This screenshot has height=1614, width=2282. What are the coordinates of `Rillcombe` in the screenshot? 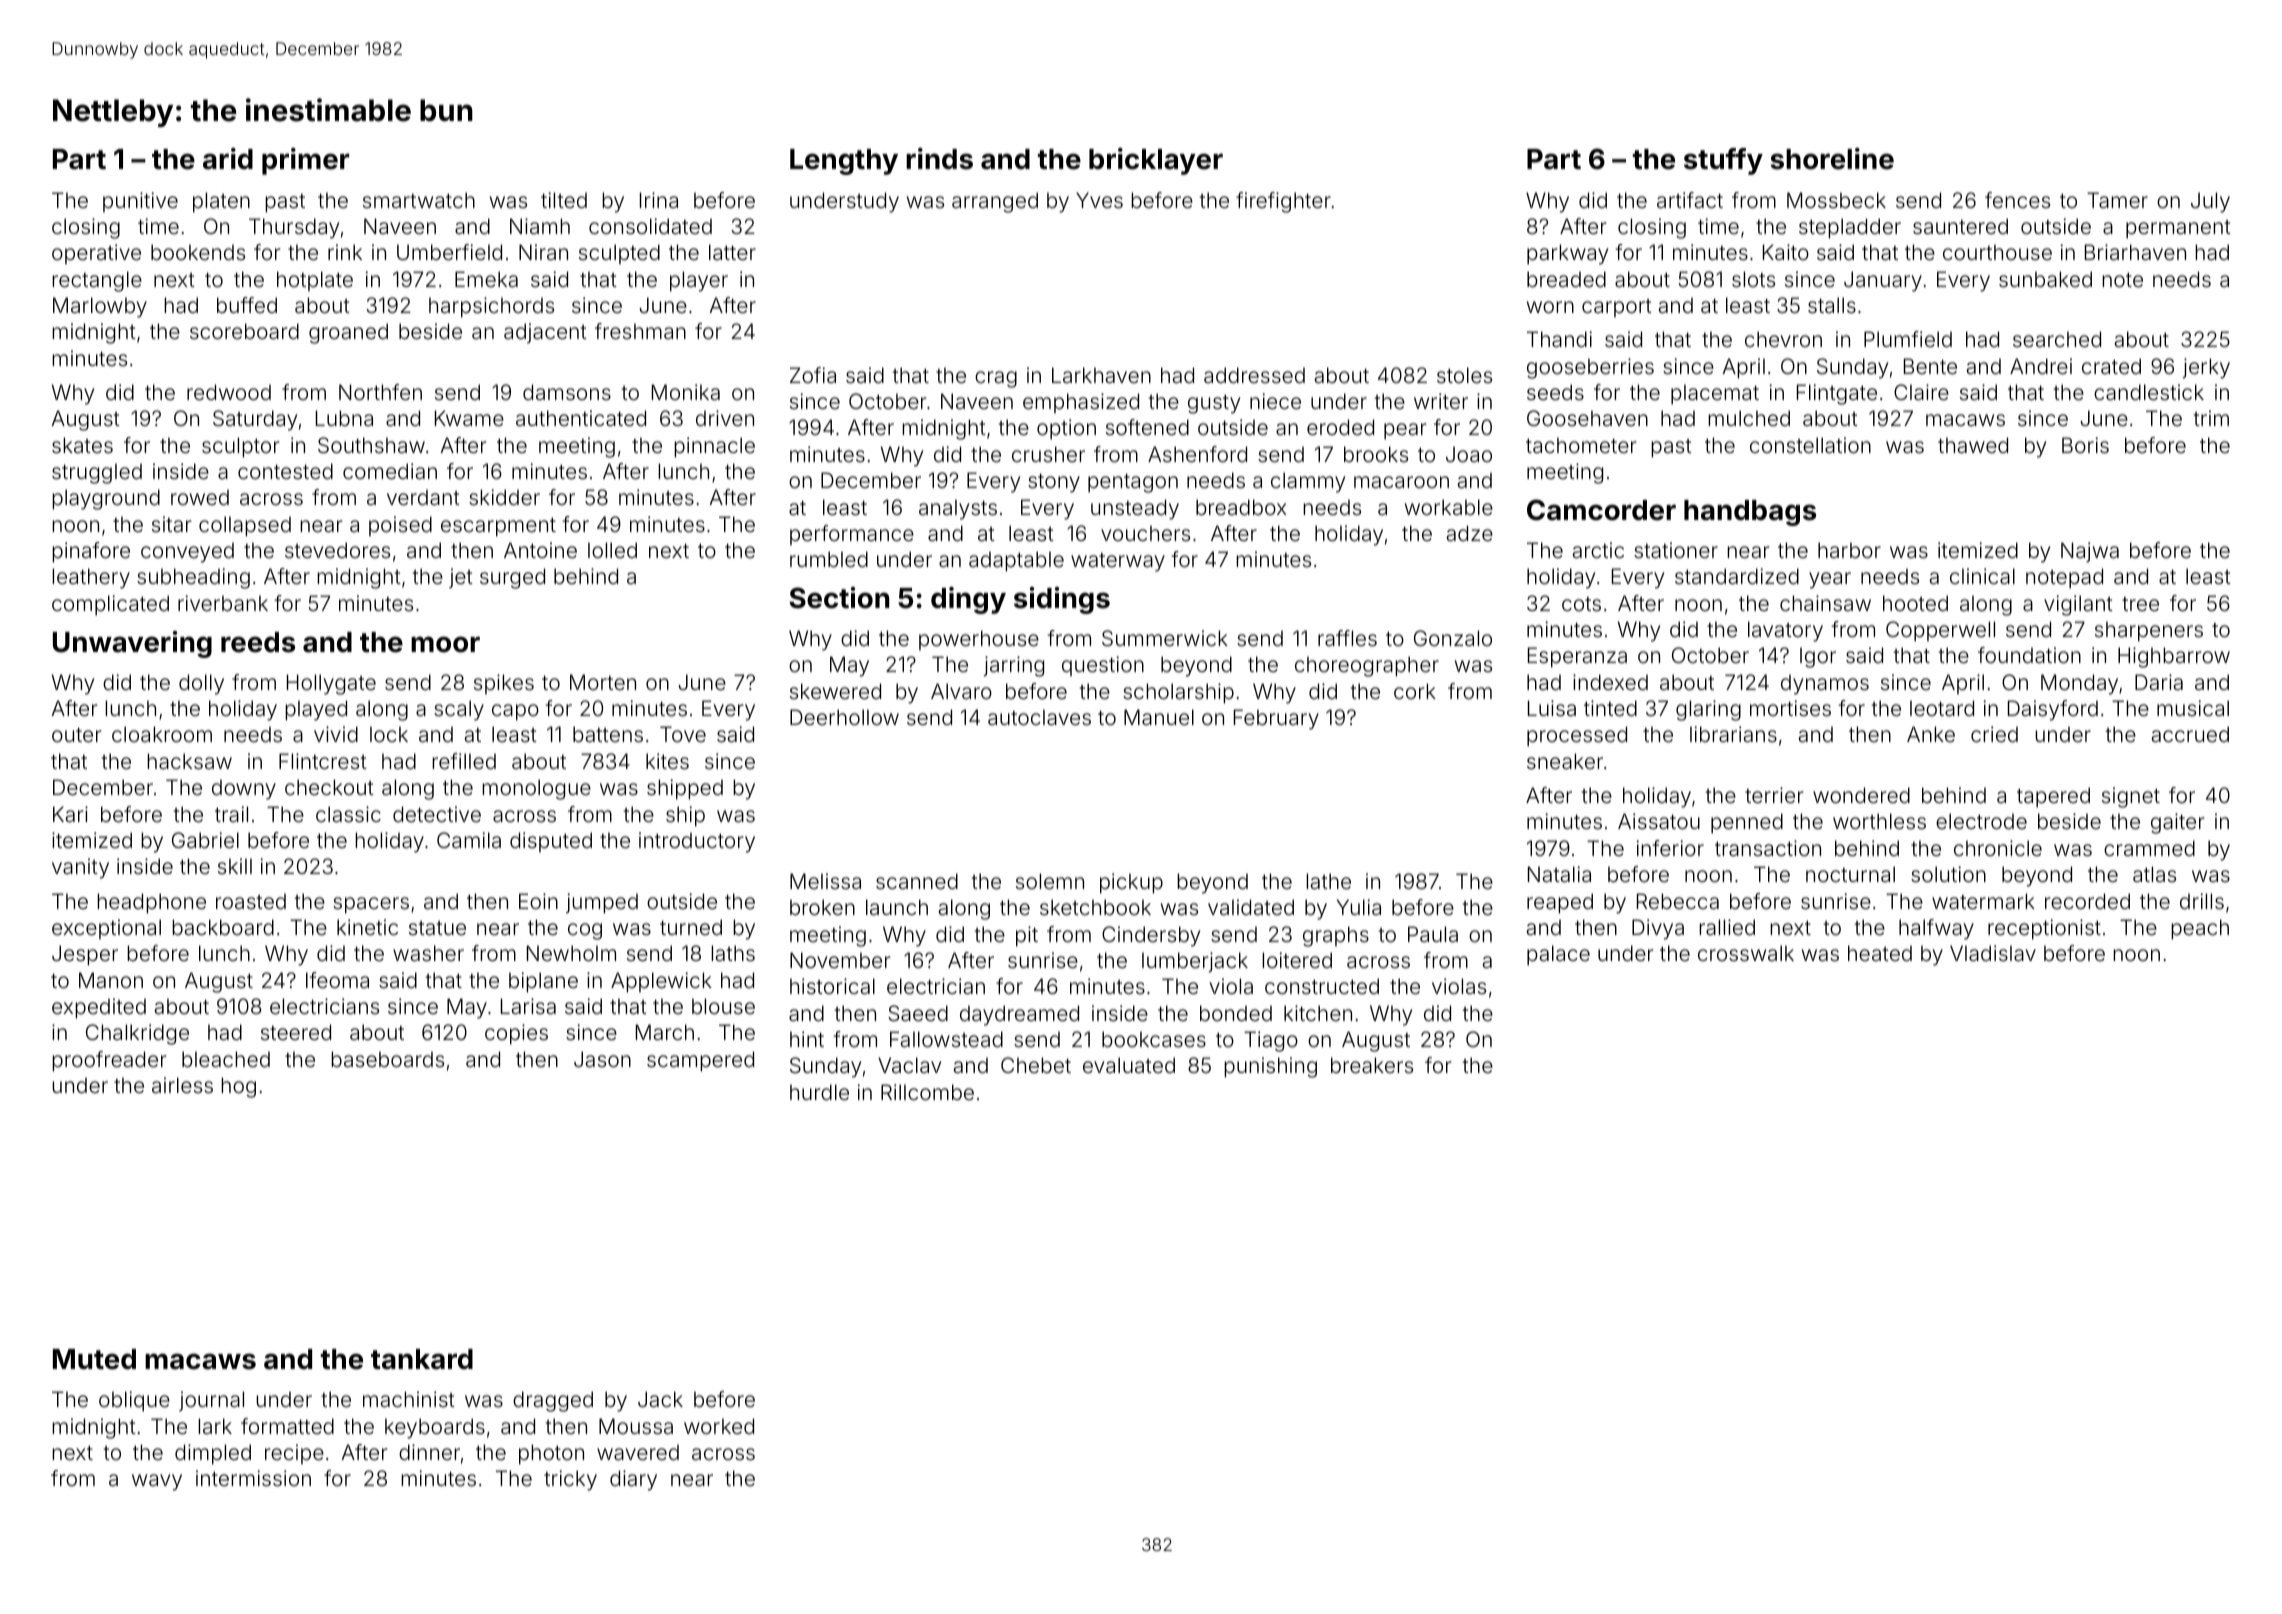 It's located at (927, 1092).
